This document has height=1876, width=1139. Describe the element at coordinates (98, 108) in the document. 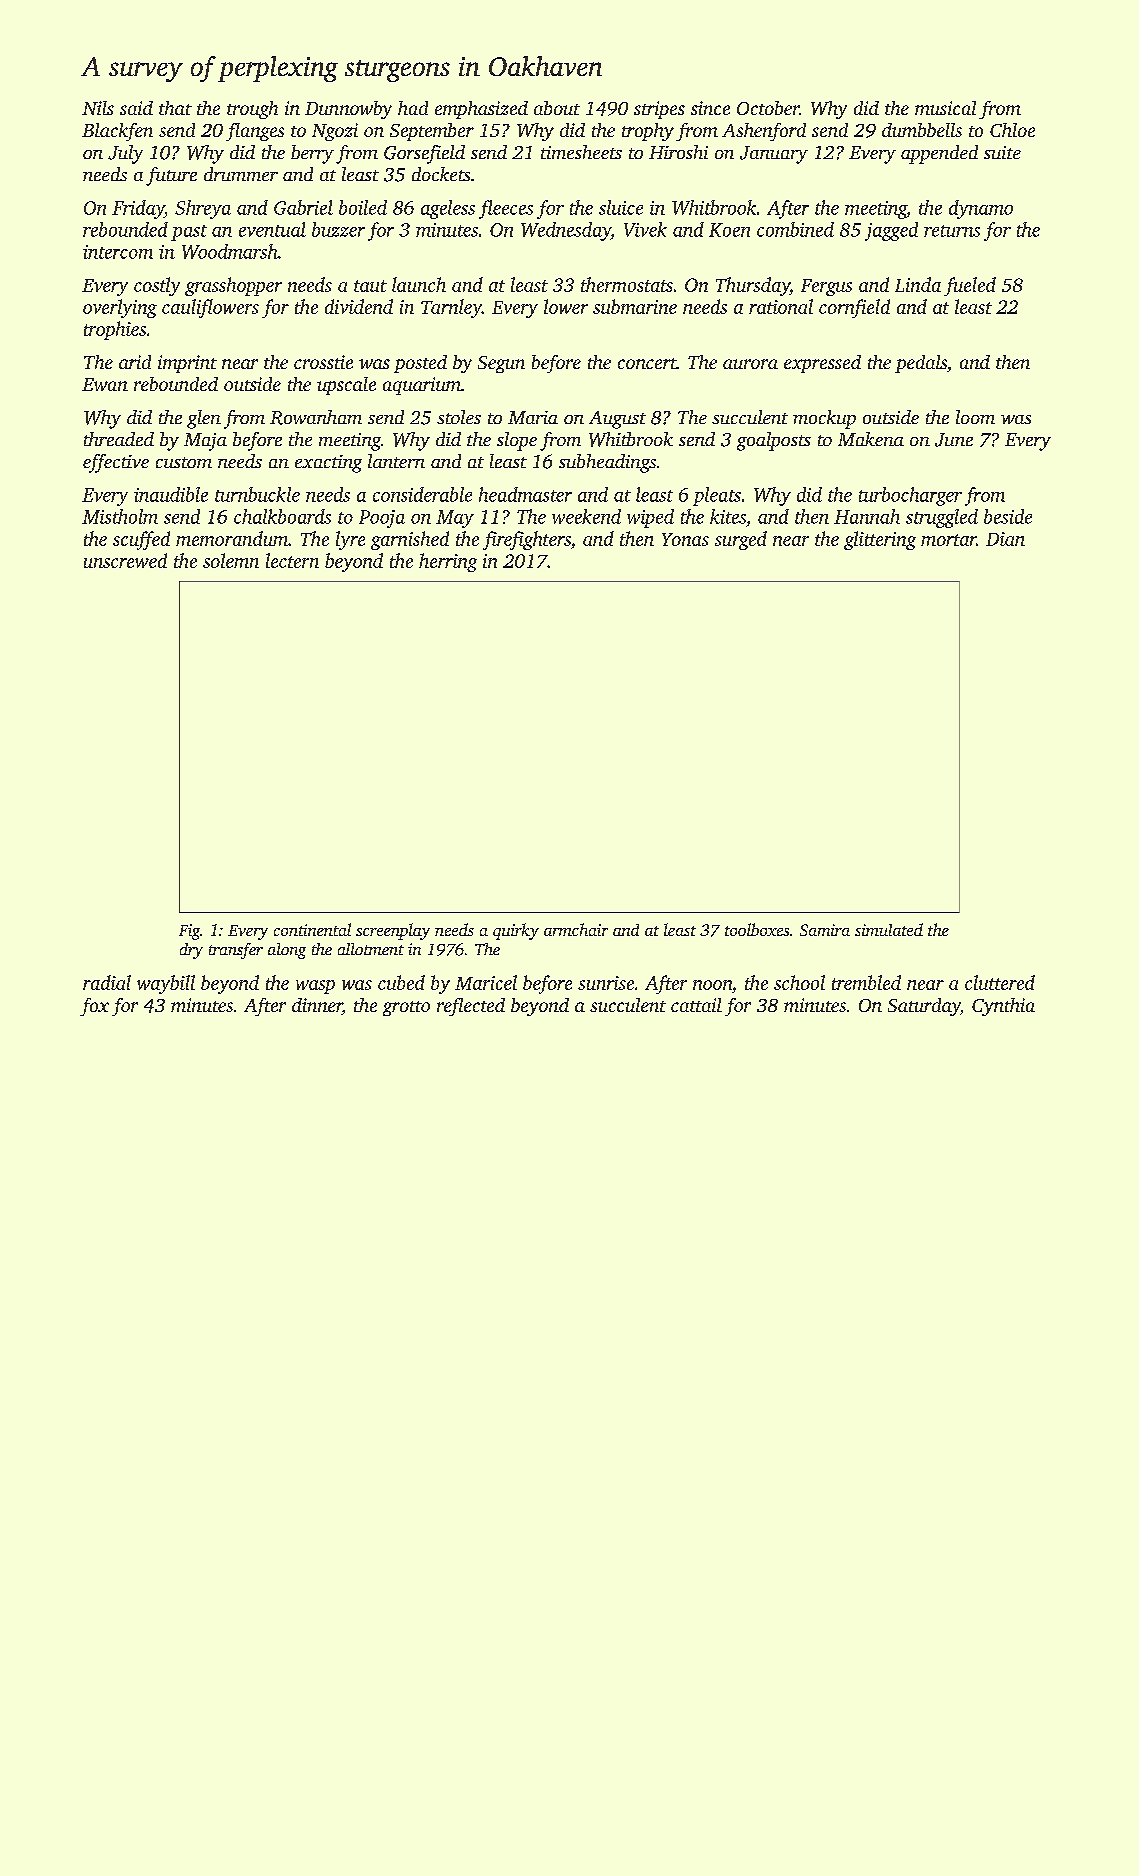

I see `Nils` at that location.
